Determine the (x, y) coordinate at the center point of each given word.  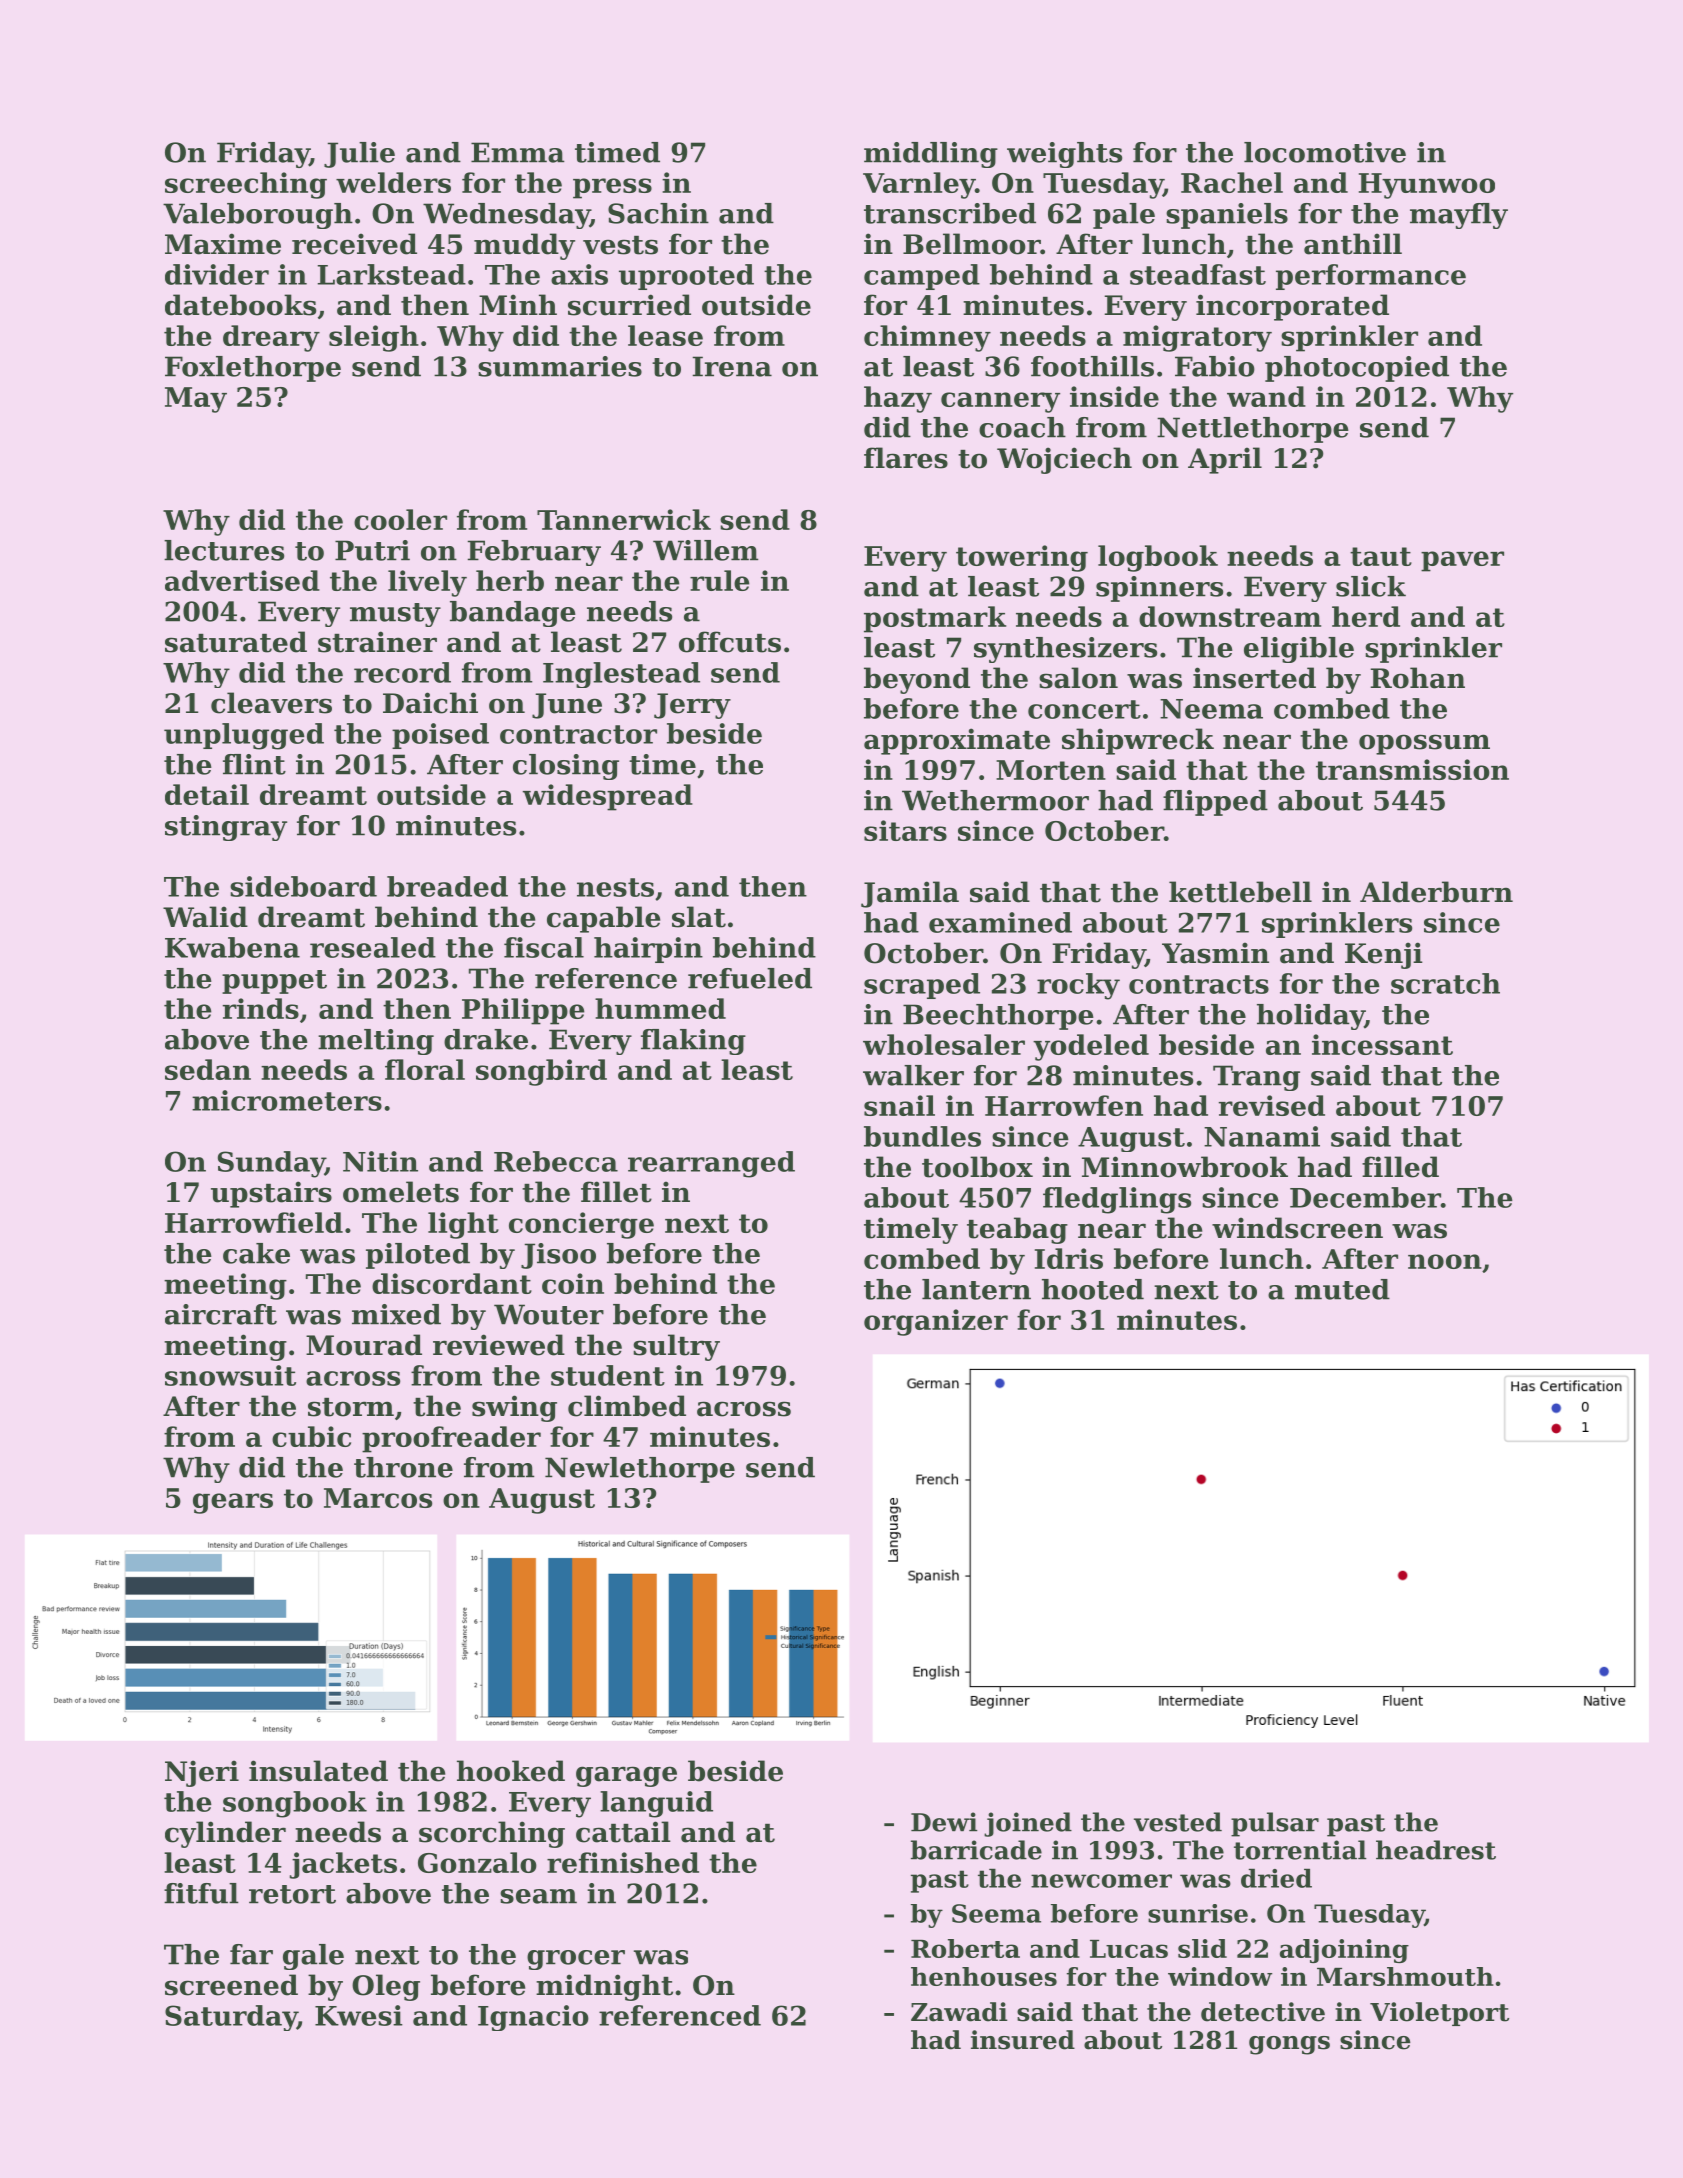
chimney (927, 338)
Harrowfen (1064, 1105)
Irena (732, 366)
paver (1462, 561)
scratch (1445, 983)
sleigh (374, 338)
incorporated (1292, 307)
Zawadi (959, 2012)
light (463, 1225)
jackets (343, 1865)
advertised (242, 580)
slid (1202, 1948)
